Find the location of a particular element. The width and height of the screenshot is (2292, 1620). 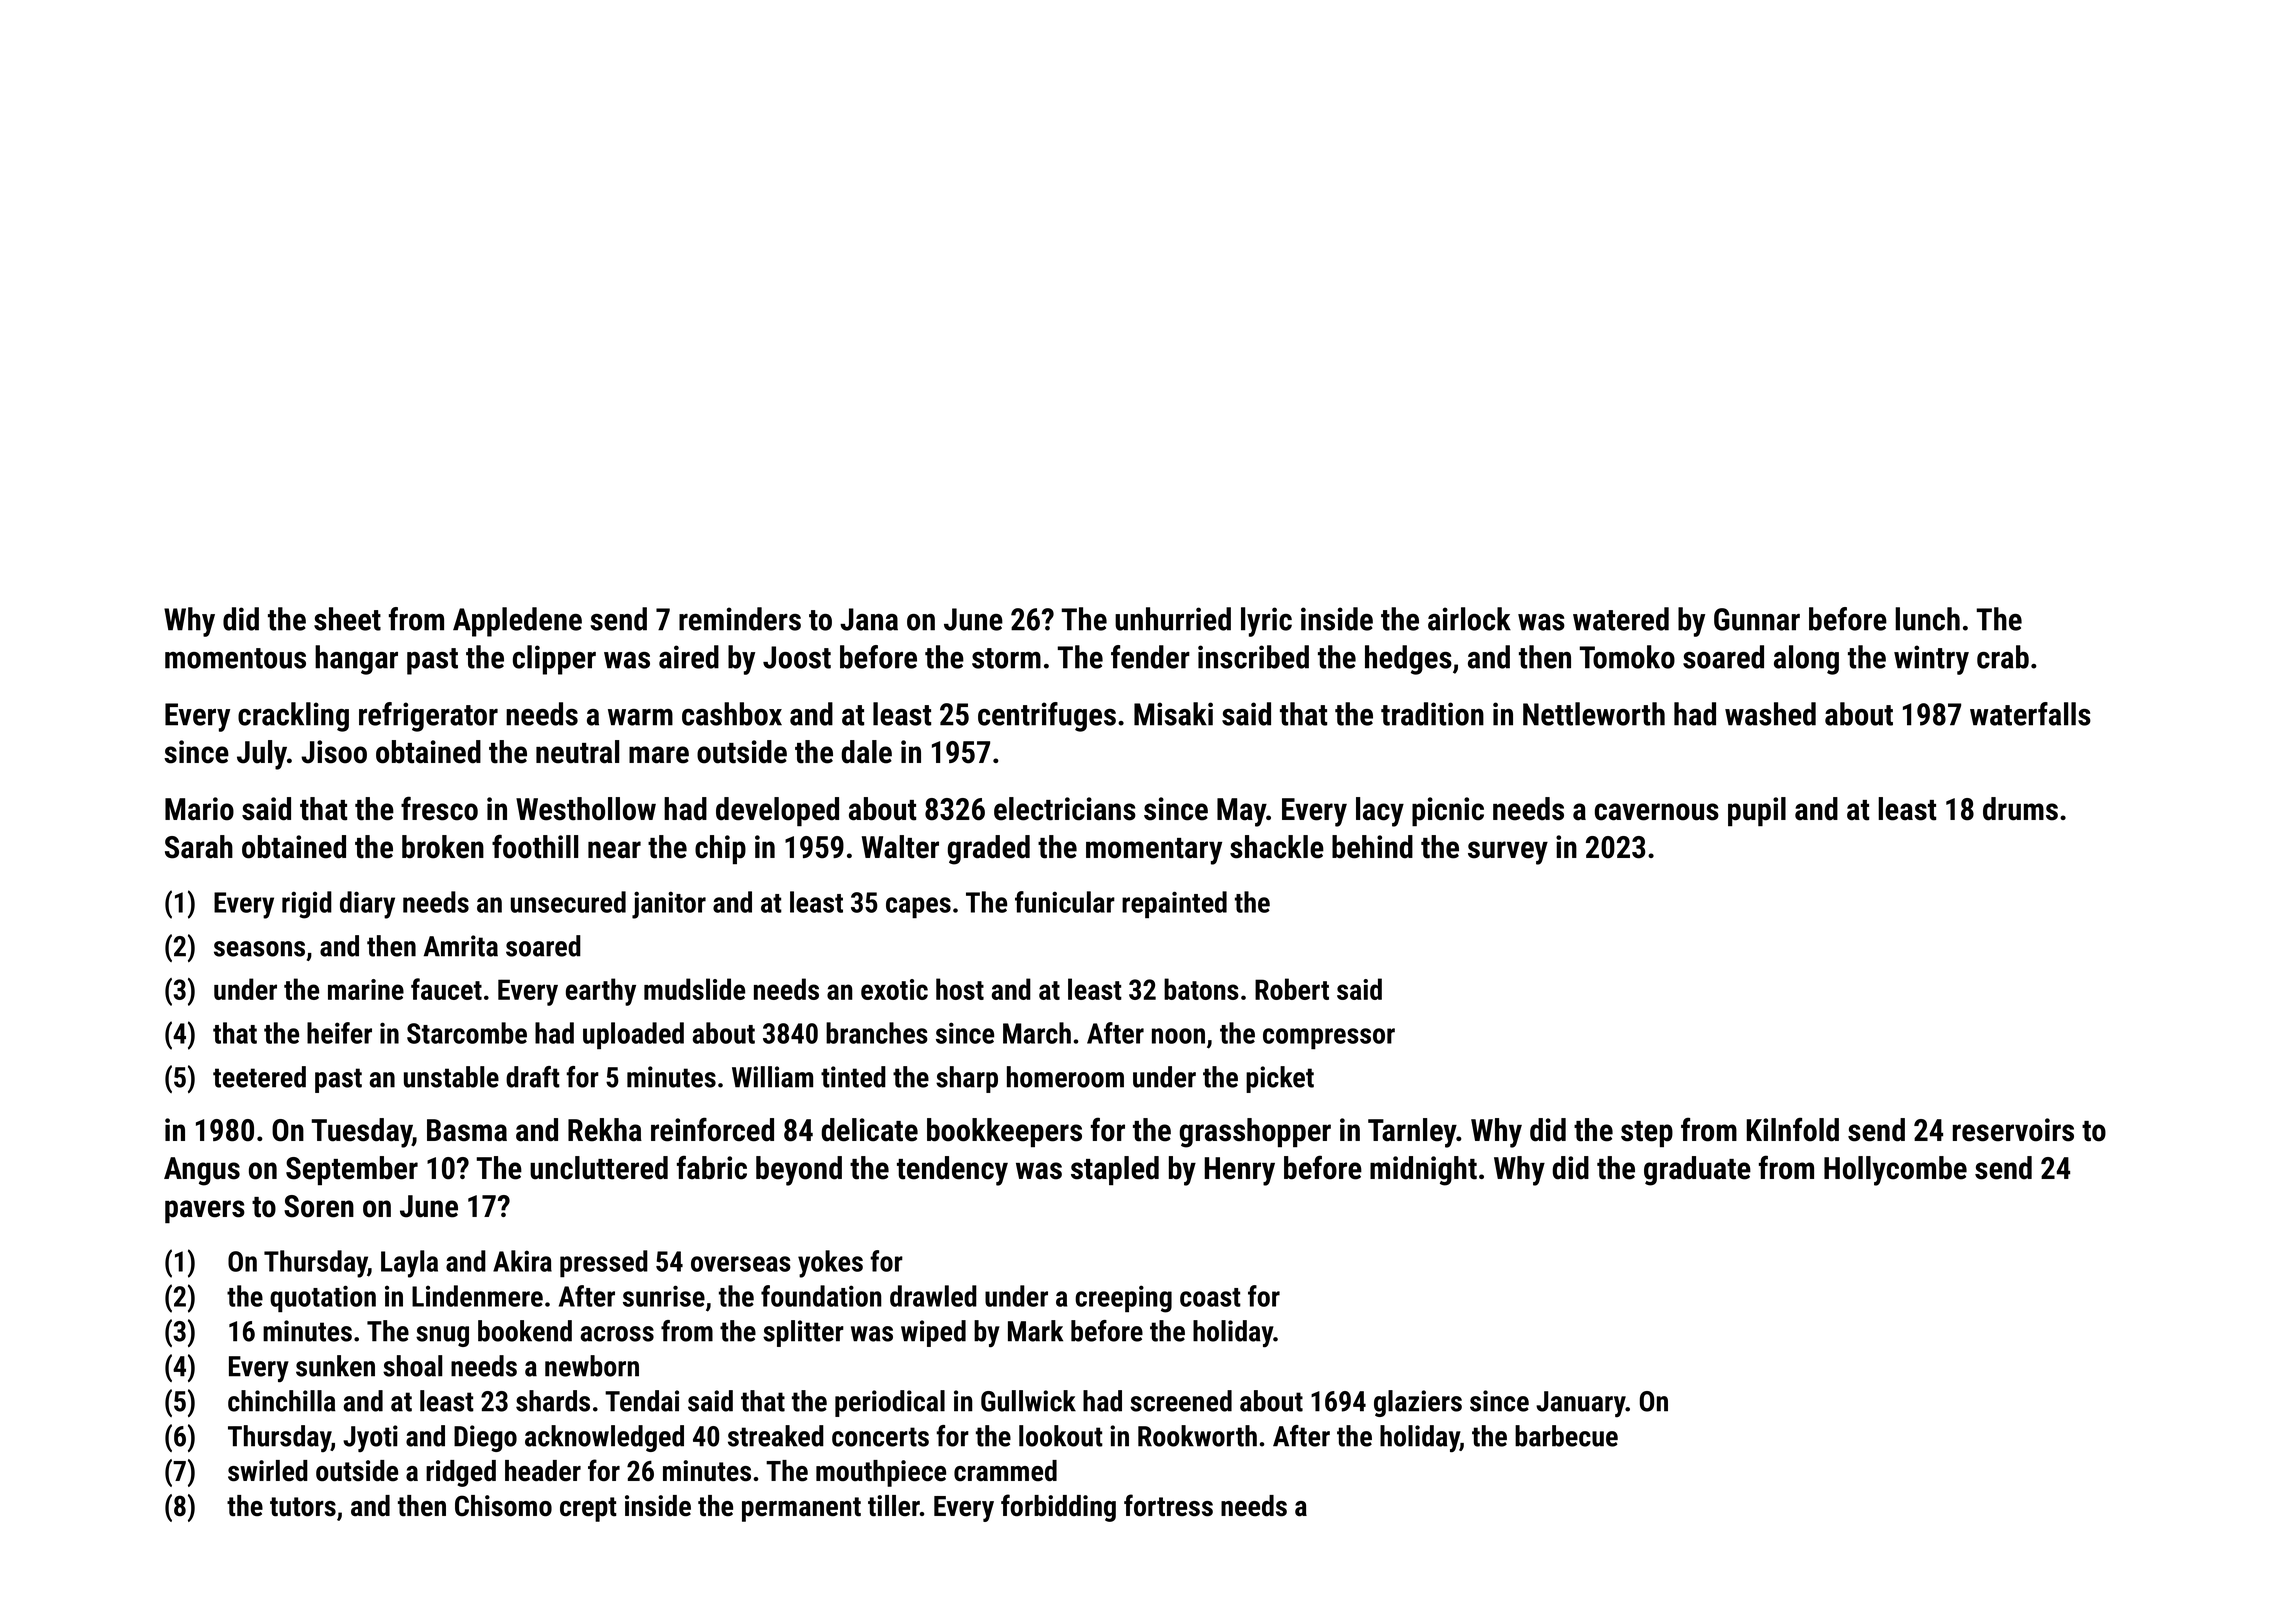

reminders is located at coordinates (740, 619).
